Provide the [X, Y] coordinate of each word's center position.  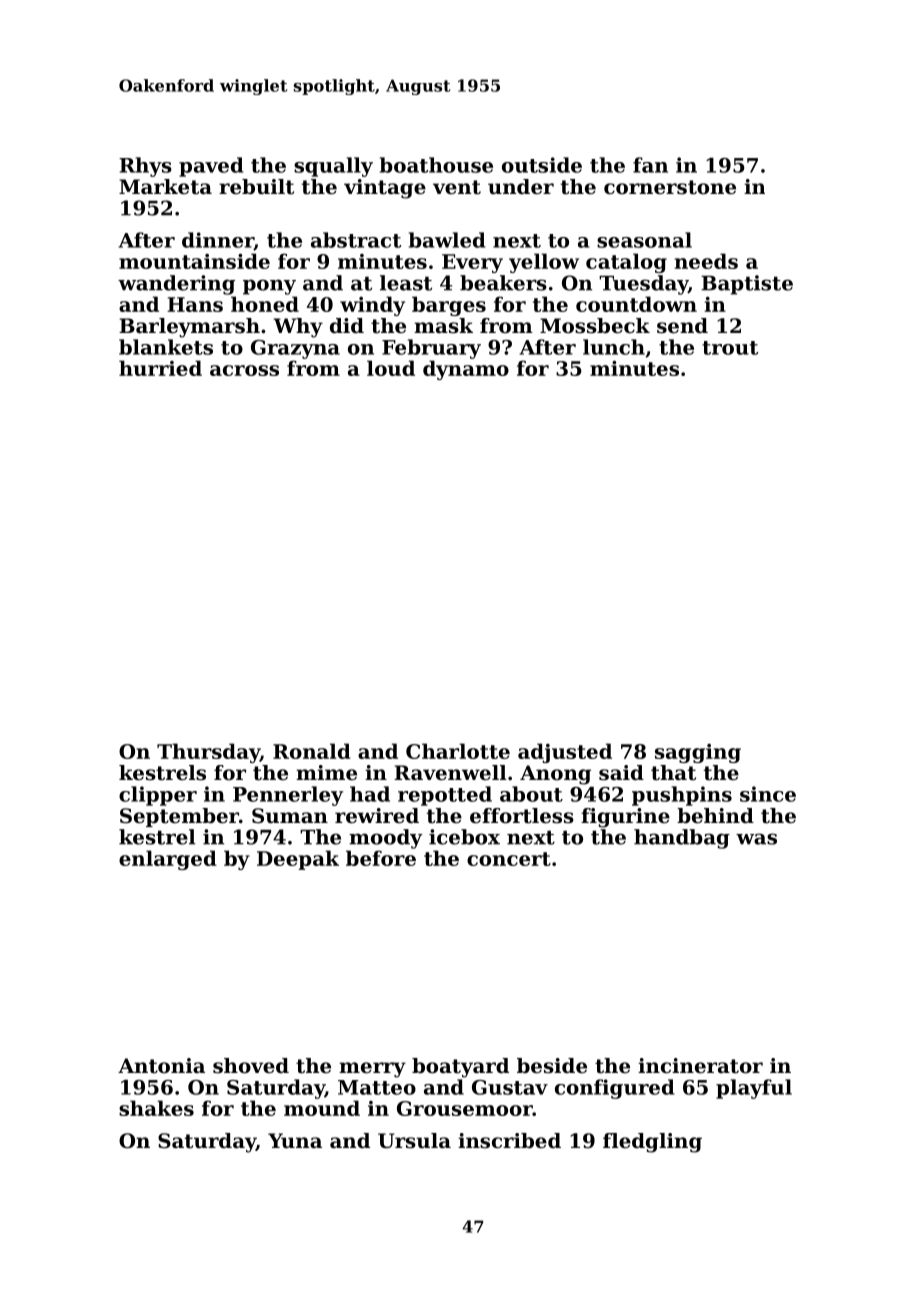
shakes [156, 1108]
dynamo [466, 370]
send [682, 326]
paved [211, 167]
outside [542, 165]
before [381, 858]
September [179, 817]
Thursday [208, 753]
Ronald [312, 751]
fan [650, 165]
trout [730, 348]
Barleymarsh [189, 328]
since [768, 794]
